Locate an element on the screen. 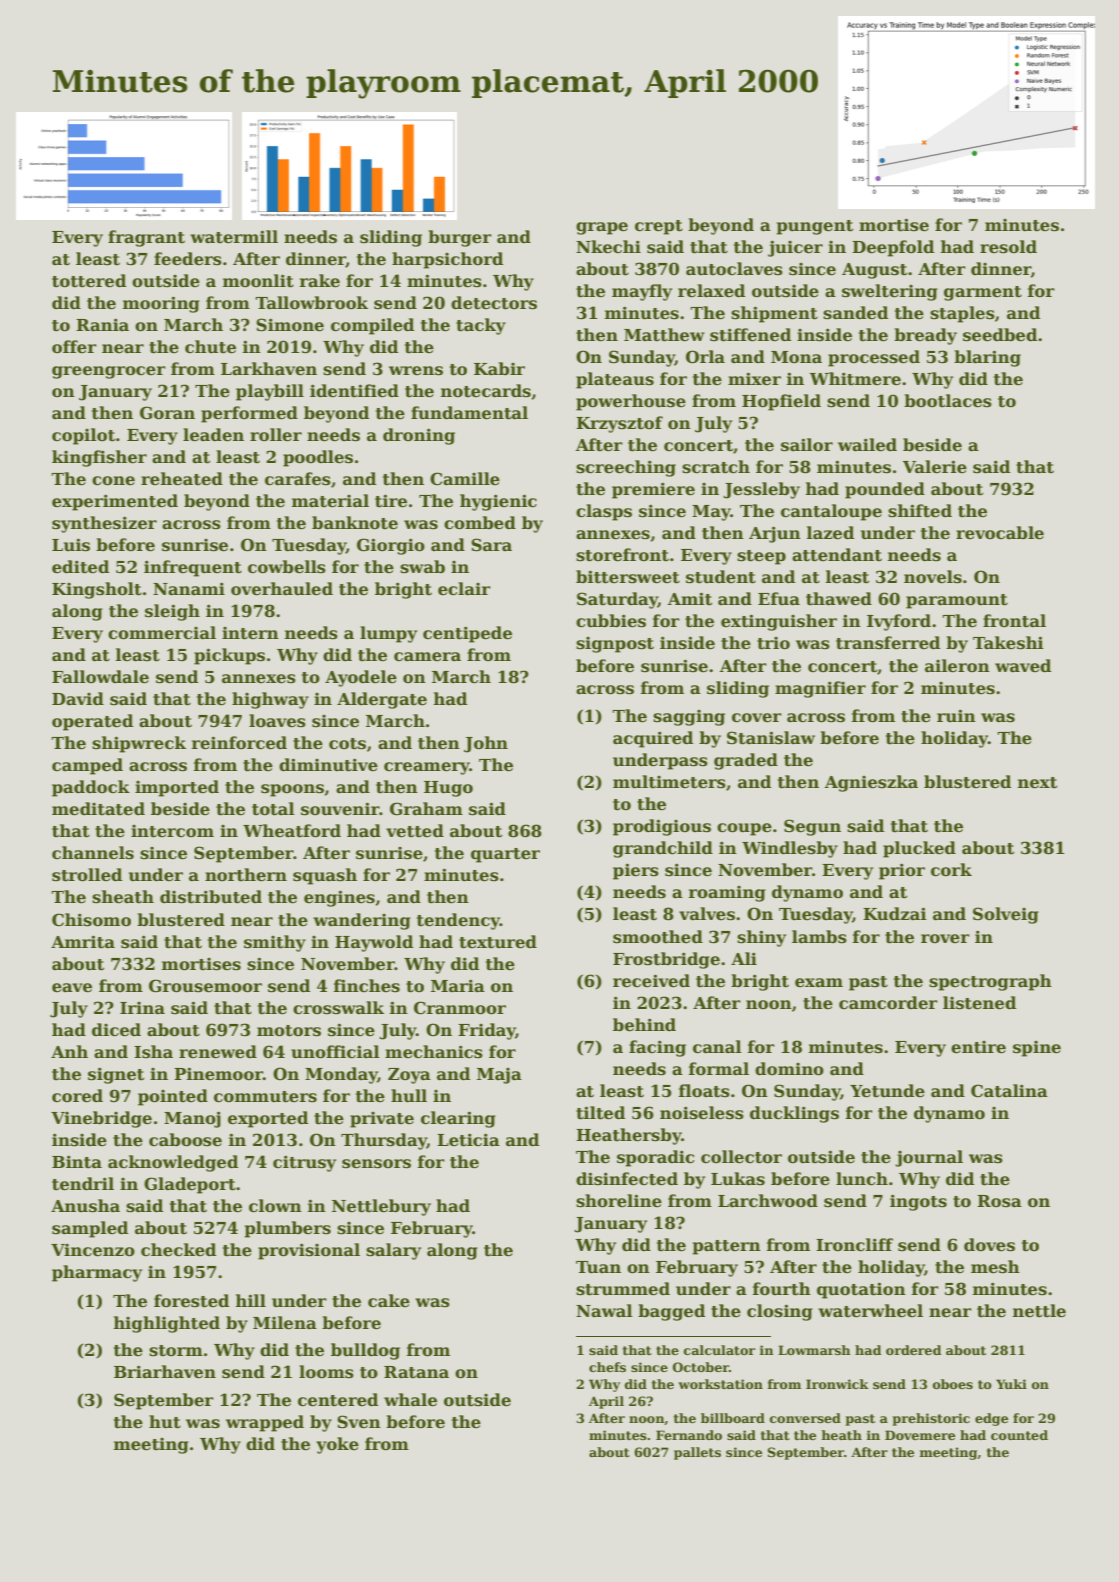  paddock is located at coordinates (91, 788).
